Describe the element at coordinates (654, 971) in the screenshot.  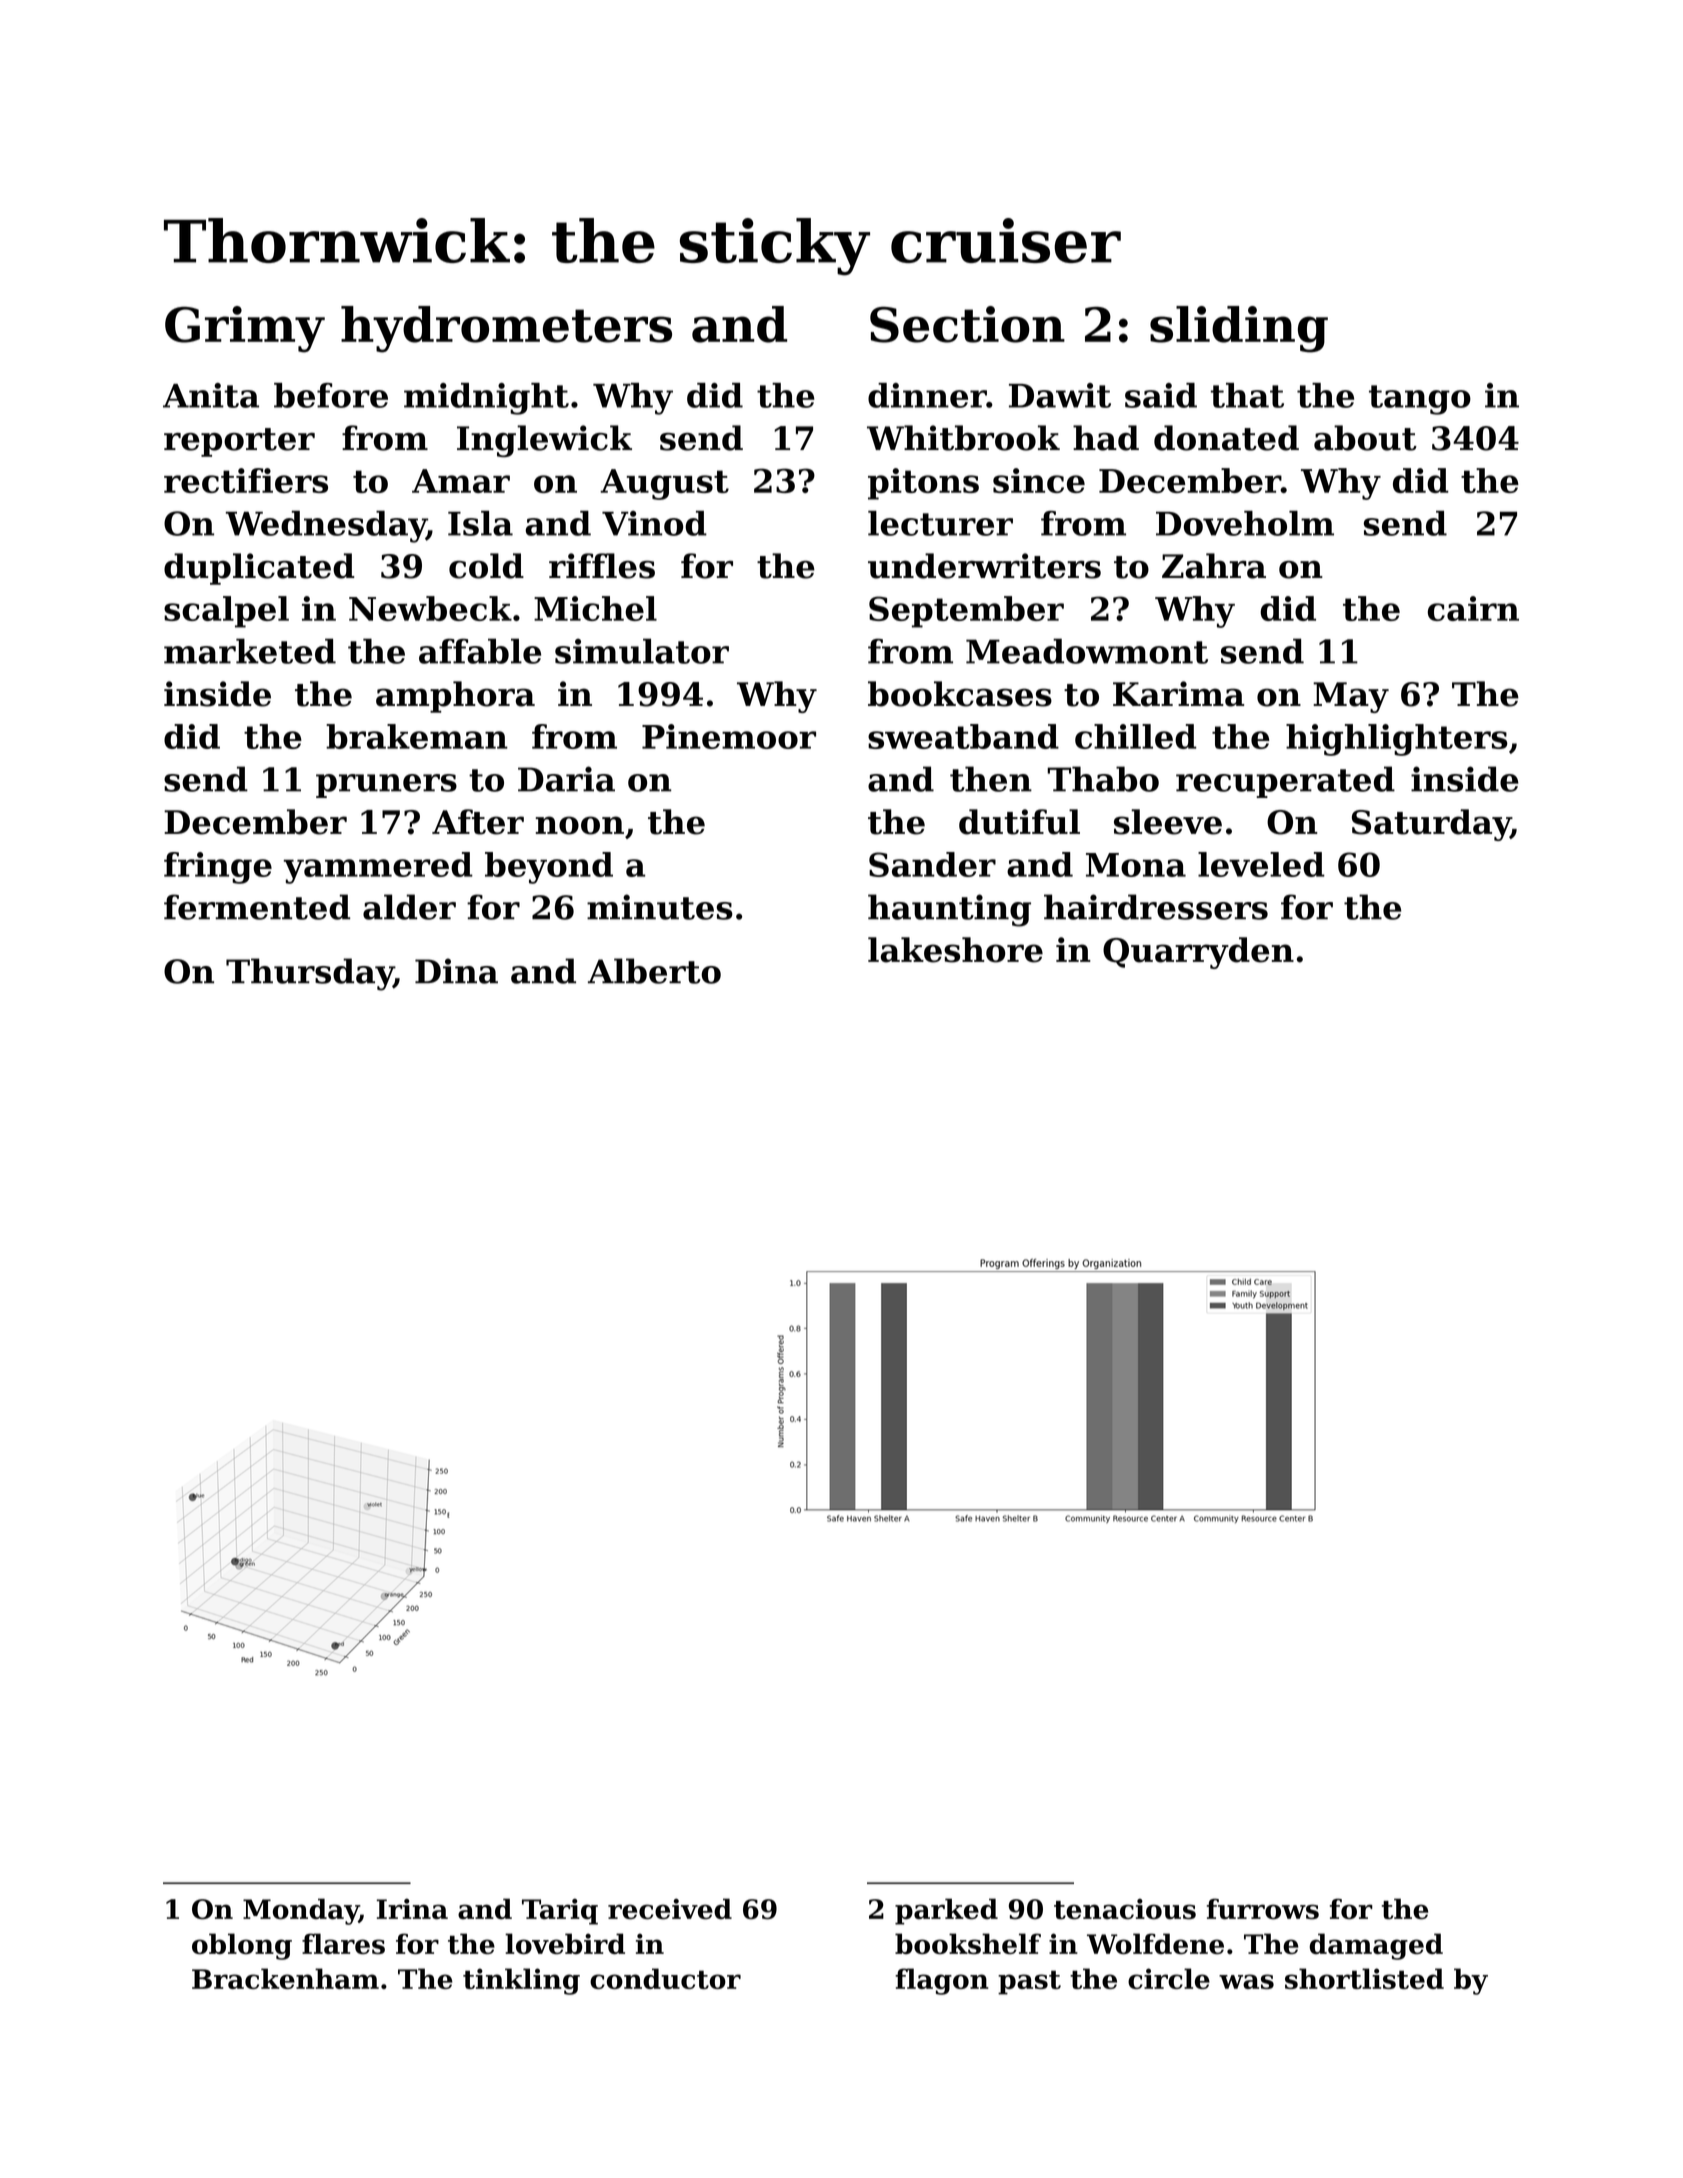
I see `Alberto` at that location.
